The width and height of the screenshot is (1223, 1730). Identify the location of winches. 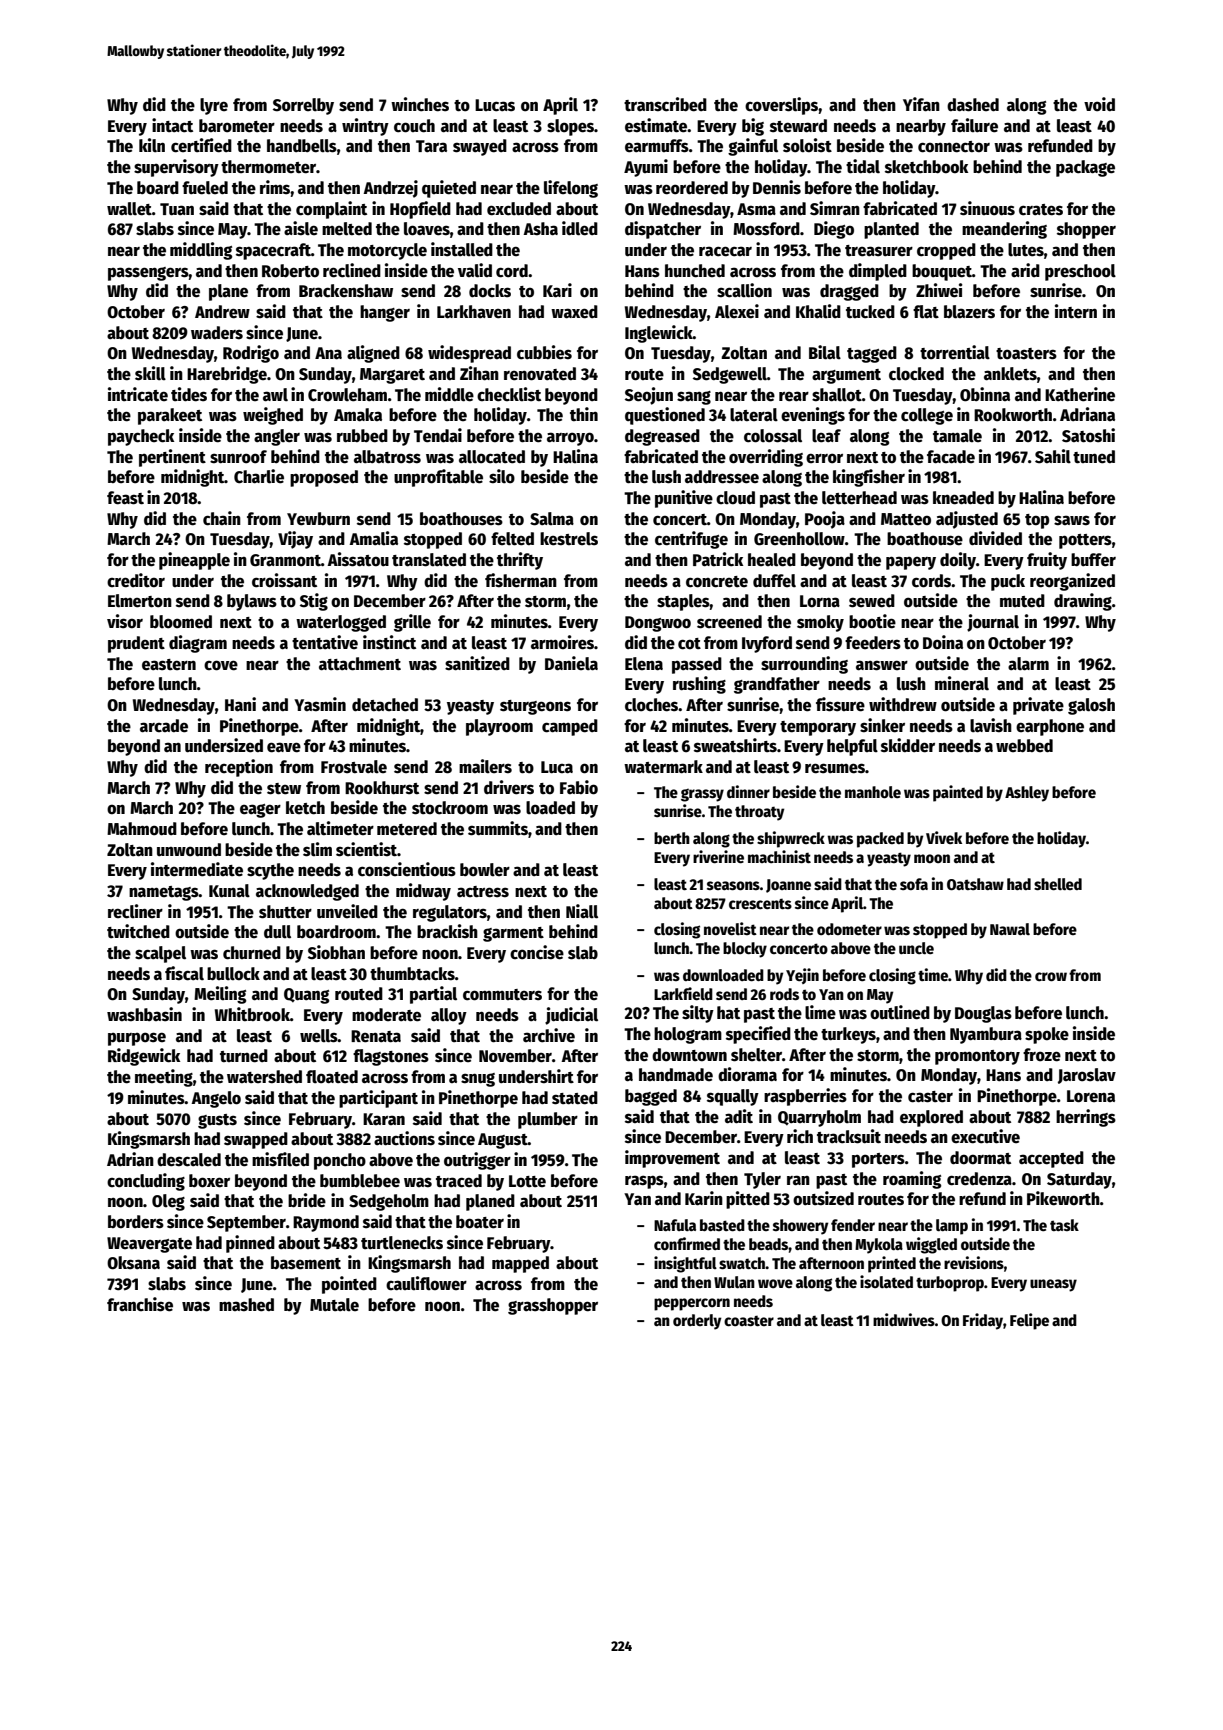
(420, 104).
